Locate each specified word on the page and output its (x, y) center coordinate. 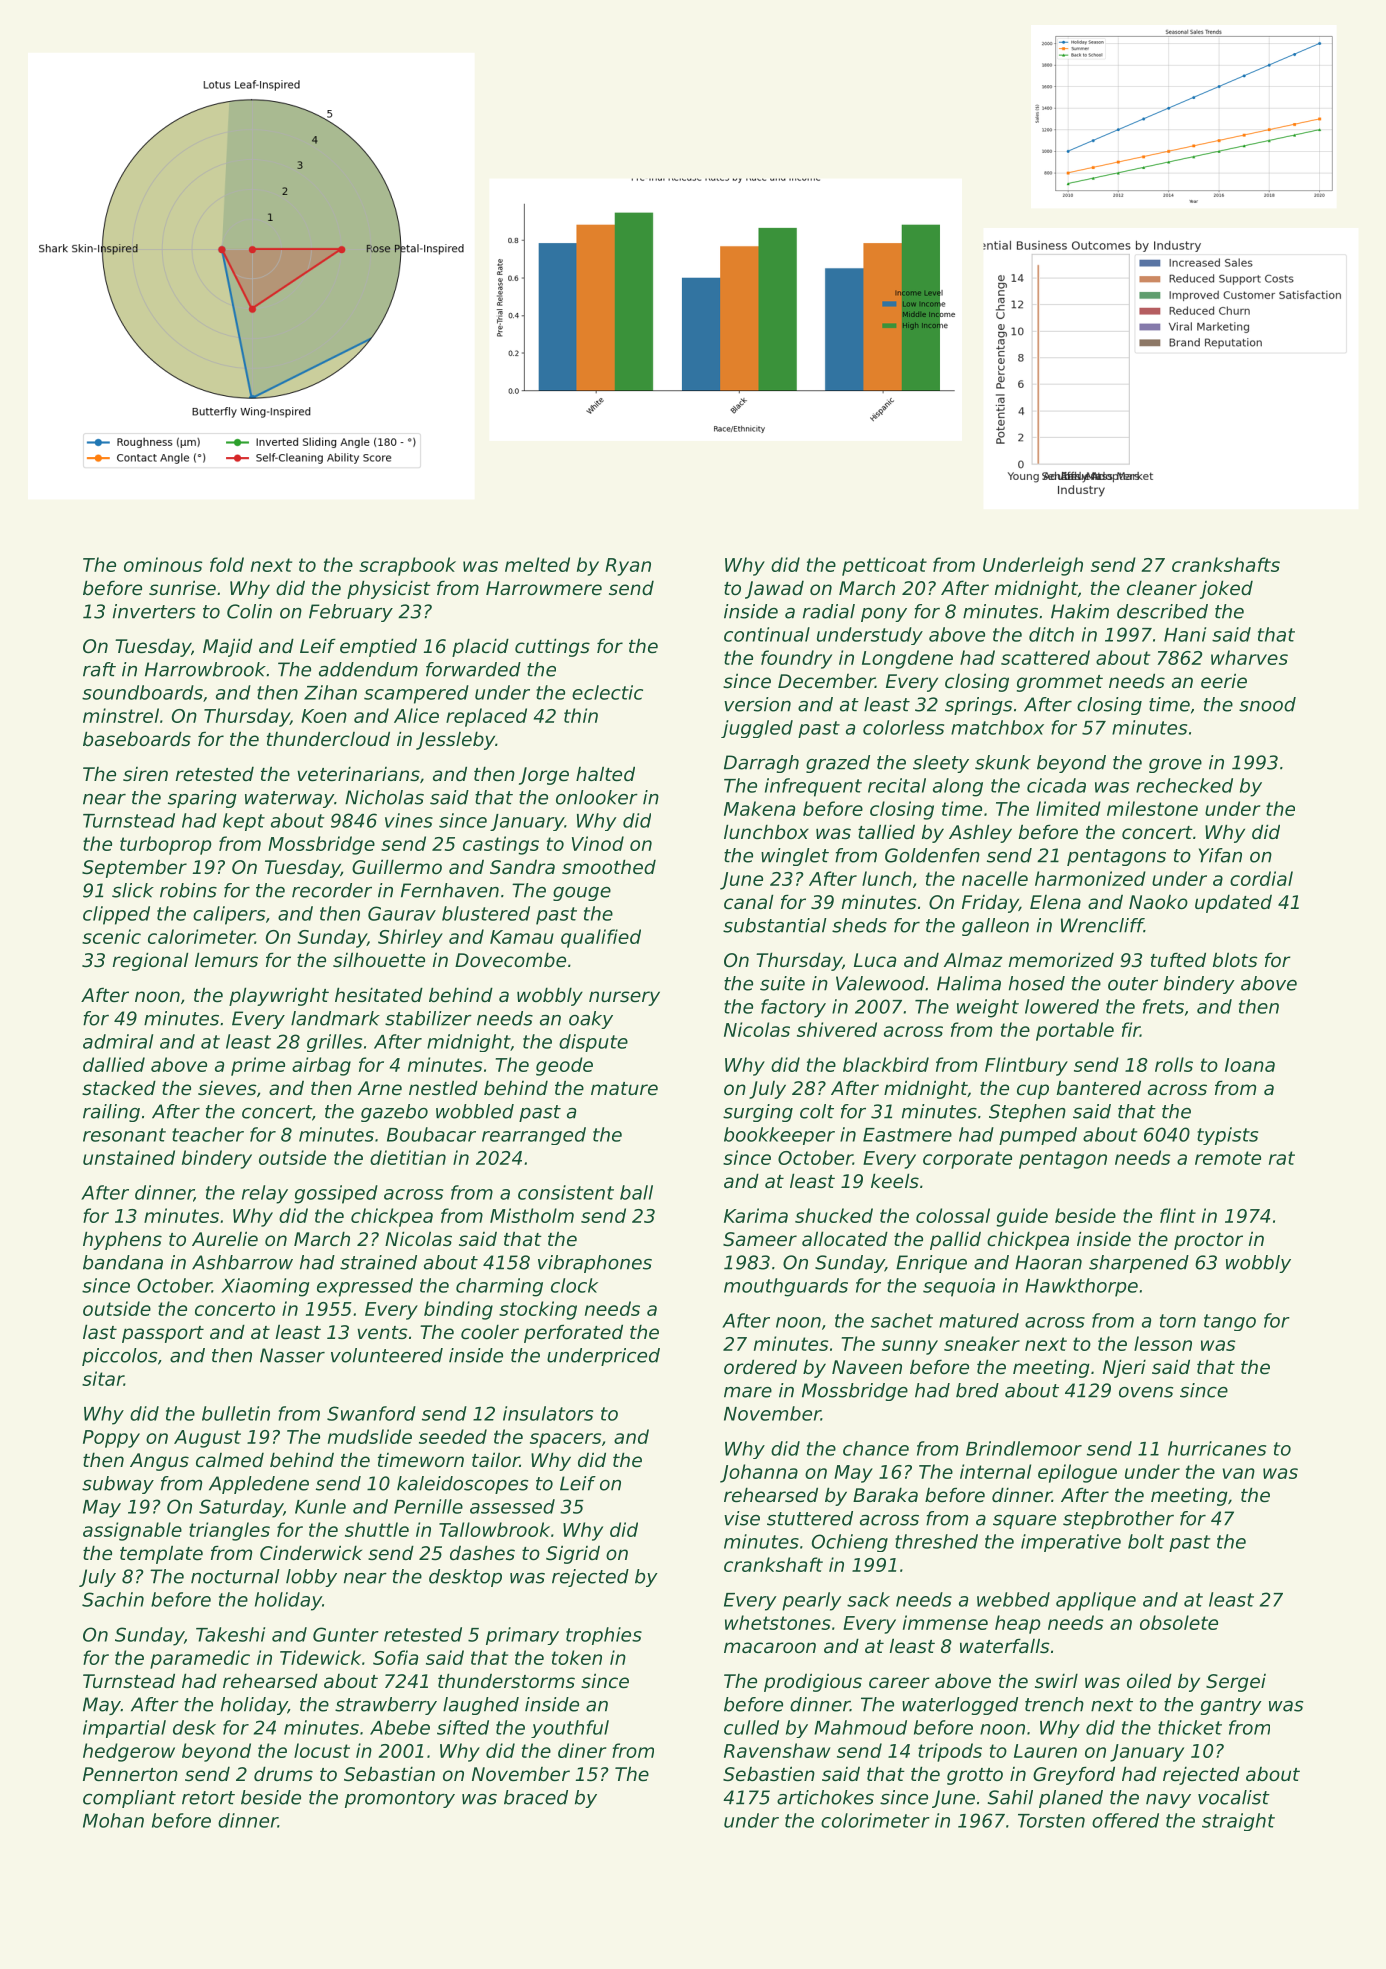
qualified (601, 938)
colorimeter (875, 1820)
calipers (229, 915)
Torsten (1051, 1821)
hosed (1037, 983)
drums (283, 1773)
